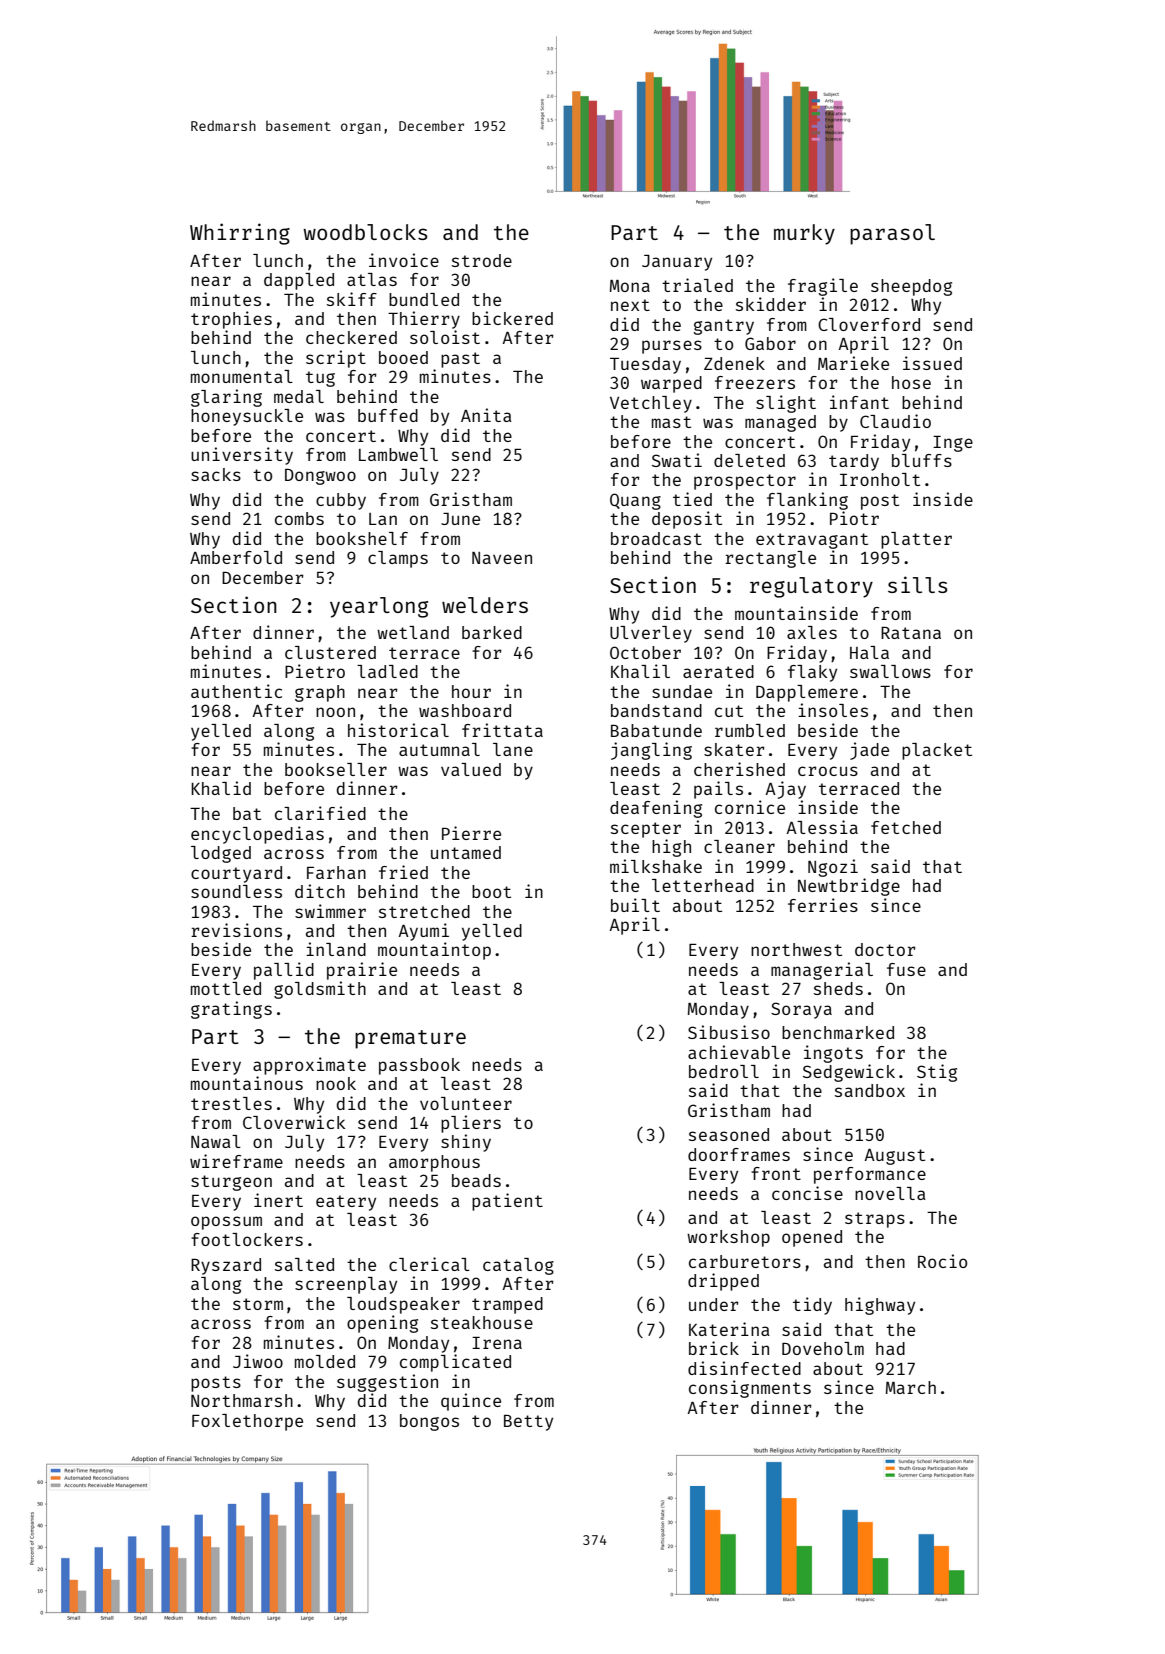 The image size is (1165, 1654). Describe the element at coordinates (640, 671) in the document. I see `Khalil` at that location.
